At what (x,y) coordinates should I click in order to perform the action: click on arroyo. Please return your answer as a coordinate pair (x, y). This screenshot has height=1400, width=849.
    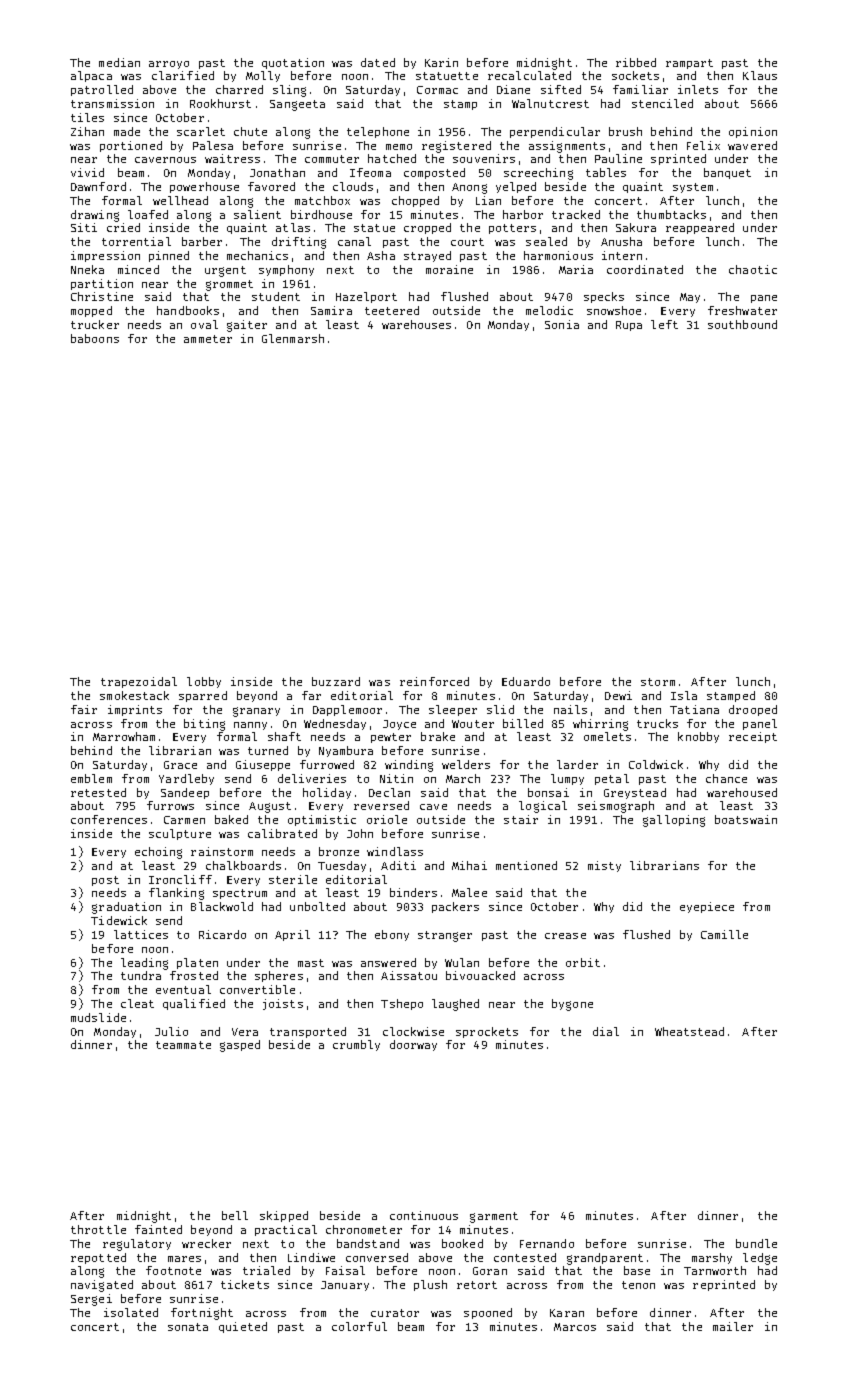
    Looking at the image, I should click on (169, 65).
